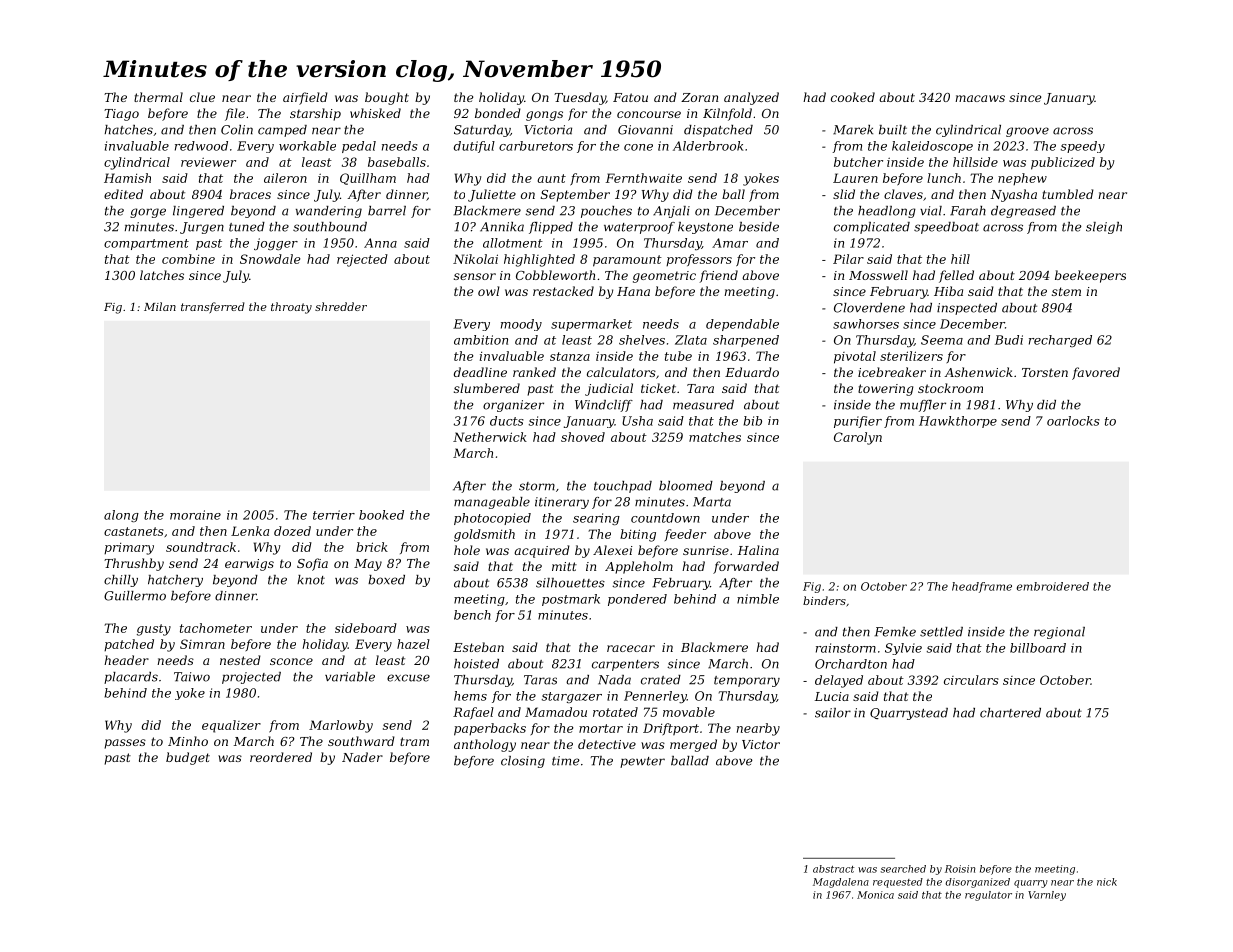 The height and width of the page is (952, 1233). What do you see at coordinates (1066, 291) in the page?
I see `stem` at bounding box center [1066, 291].
